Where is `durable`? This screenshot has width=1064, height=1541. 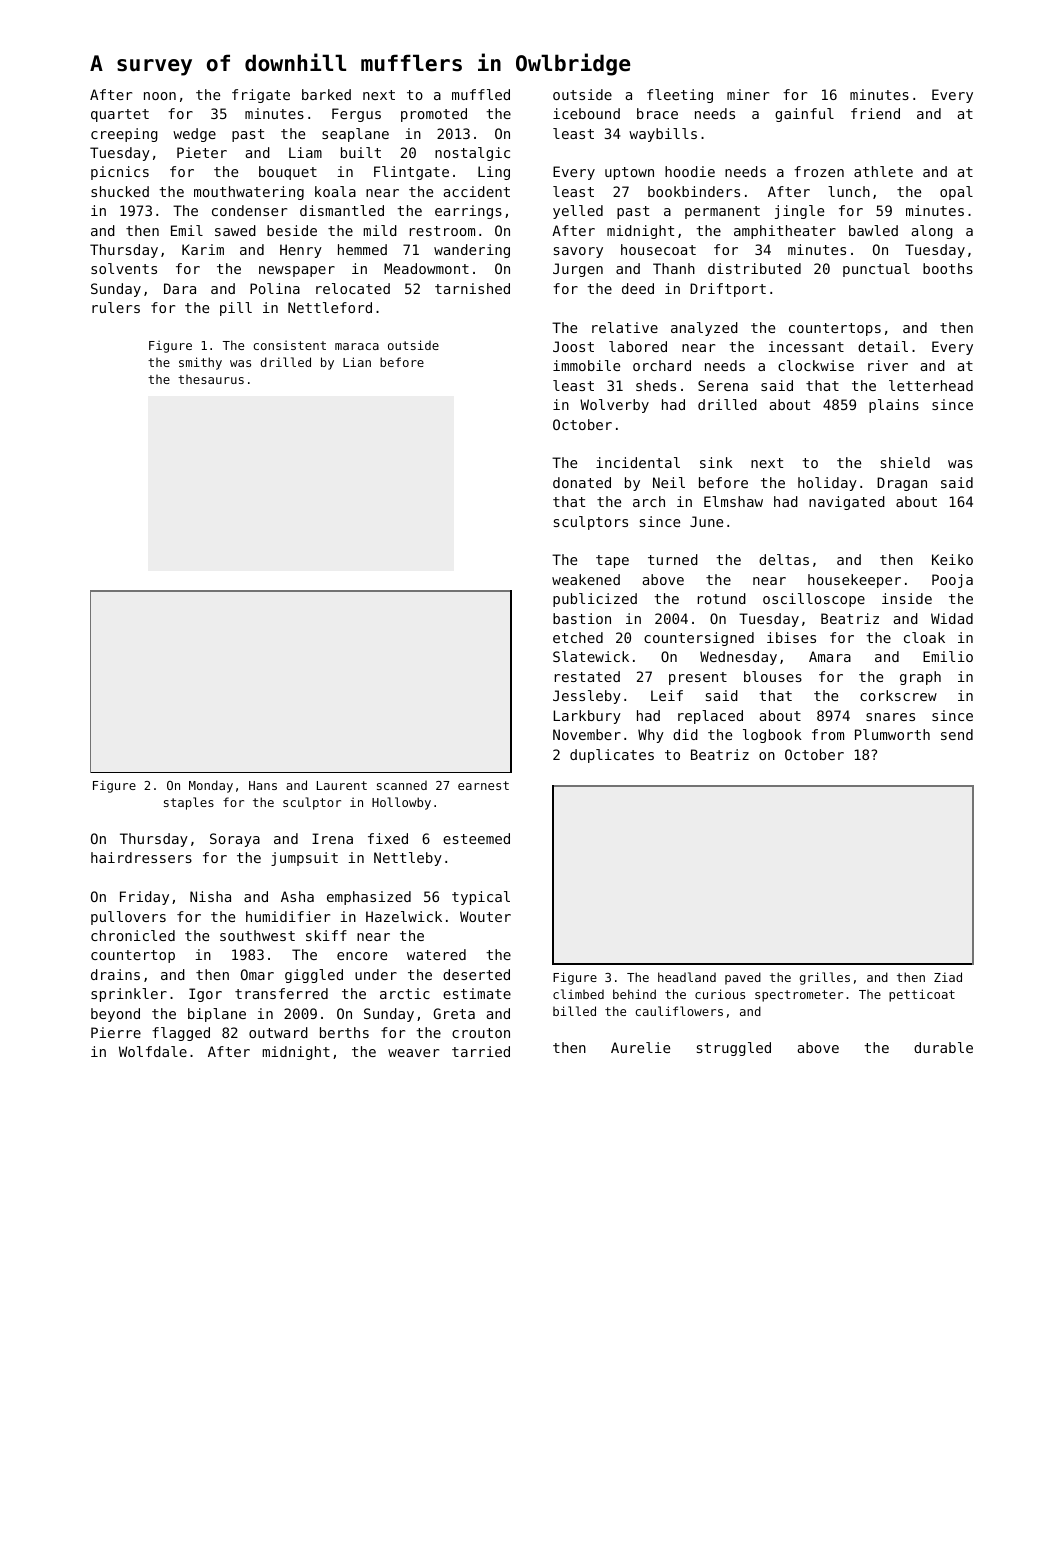 durable is located at coordinates (943, 1047).
